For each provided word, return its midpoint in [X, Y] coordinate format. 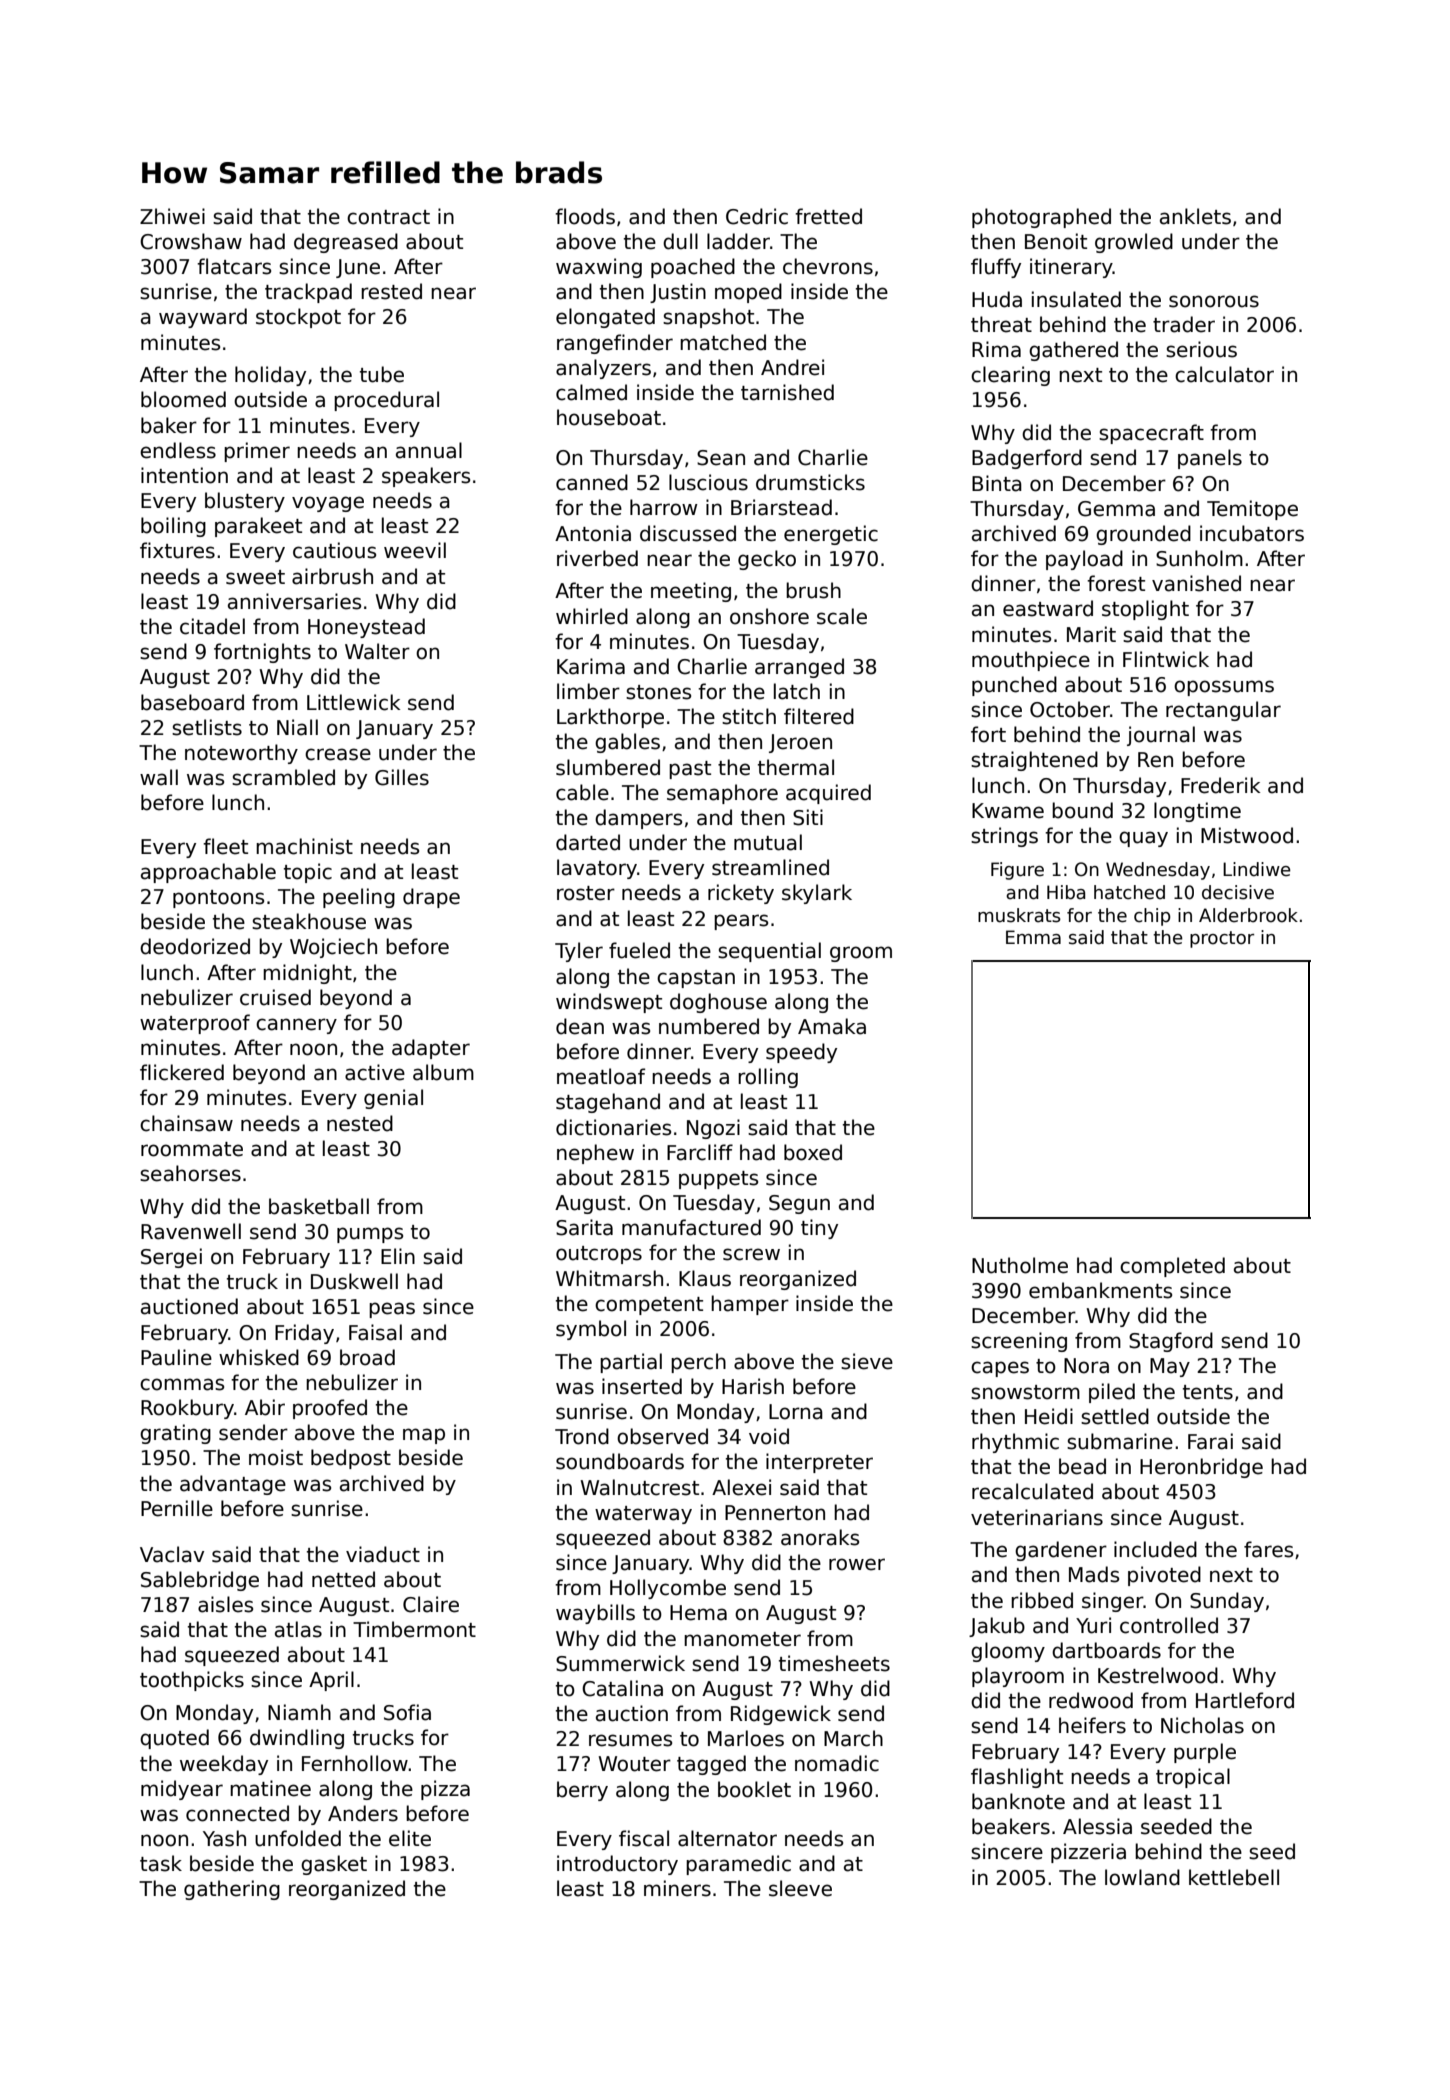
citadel [212, 626]
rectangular [1223, 711]
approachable [208, 873]
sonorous [1214, 301]
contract [388, 217]
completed [1172, 1267]
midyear [182, 1790]
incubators [1252, 533]
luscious [708, 482]
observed [662, 1436]
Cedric [757, 216]
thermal [796, 767]
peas [392, 1310]
